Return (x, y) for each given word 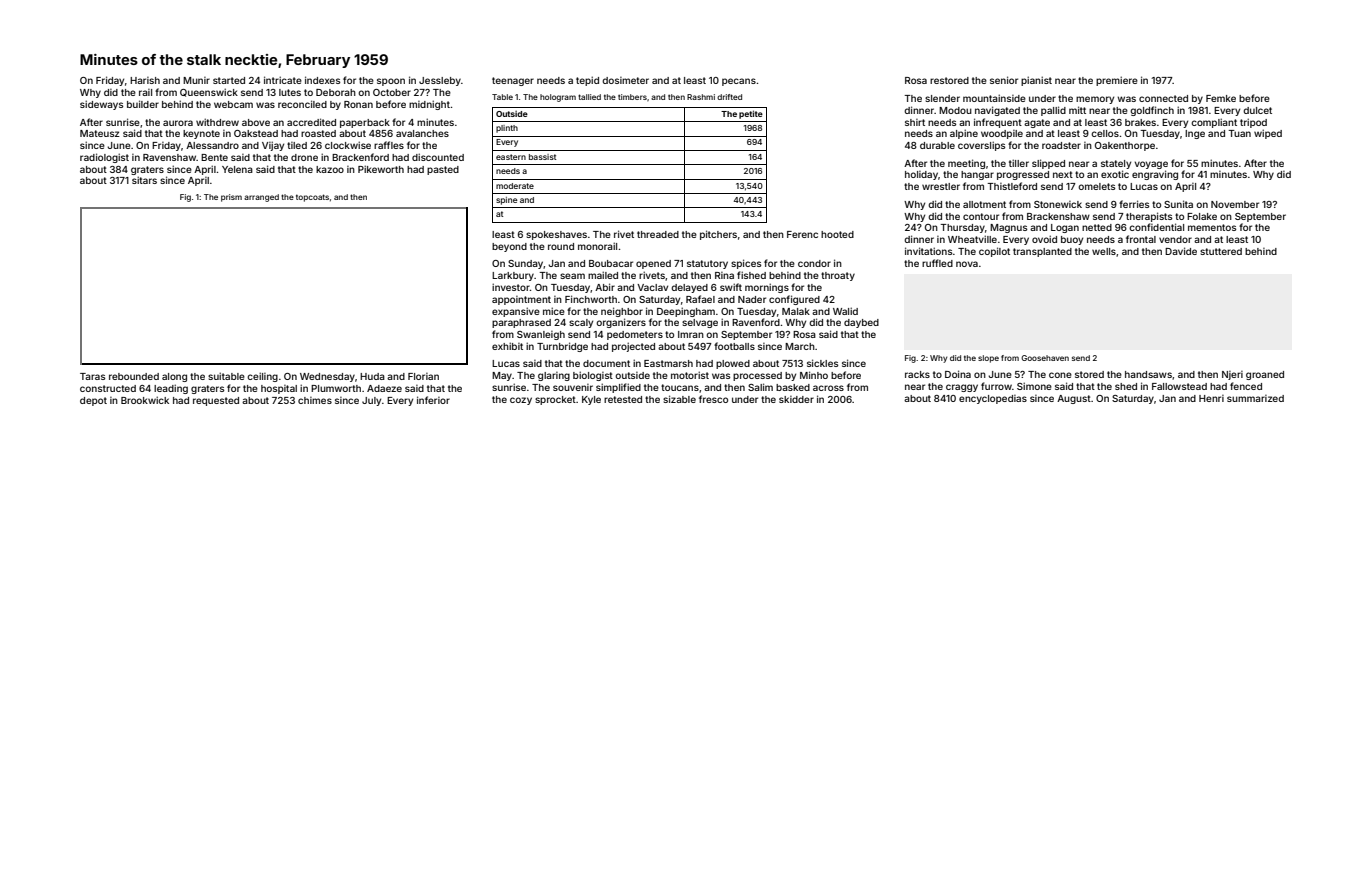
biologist (593, 376)
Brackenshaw (1058, 216)
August (1074, 399)
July (371, 401)
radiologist (104, 158)
